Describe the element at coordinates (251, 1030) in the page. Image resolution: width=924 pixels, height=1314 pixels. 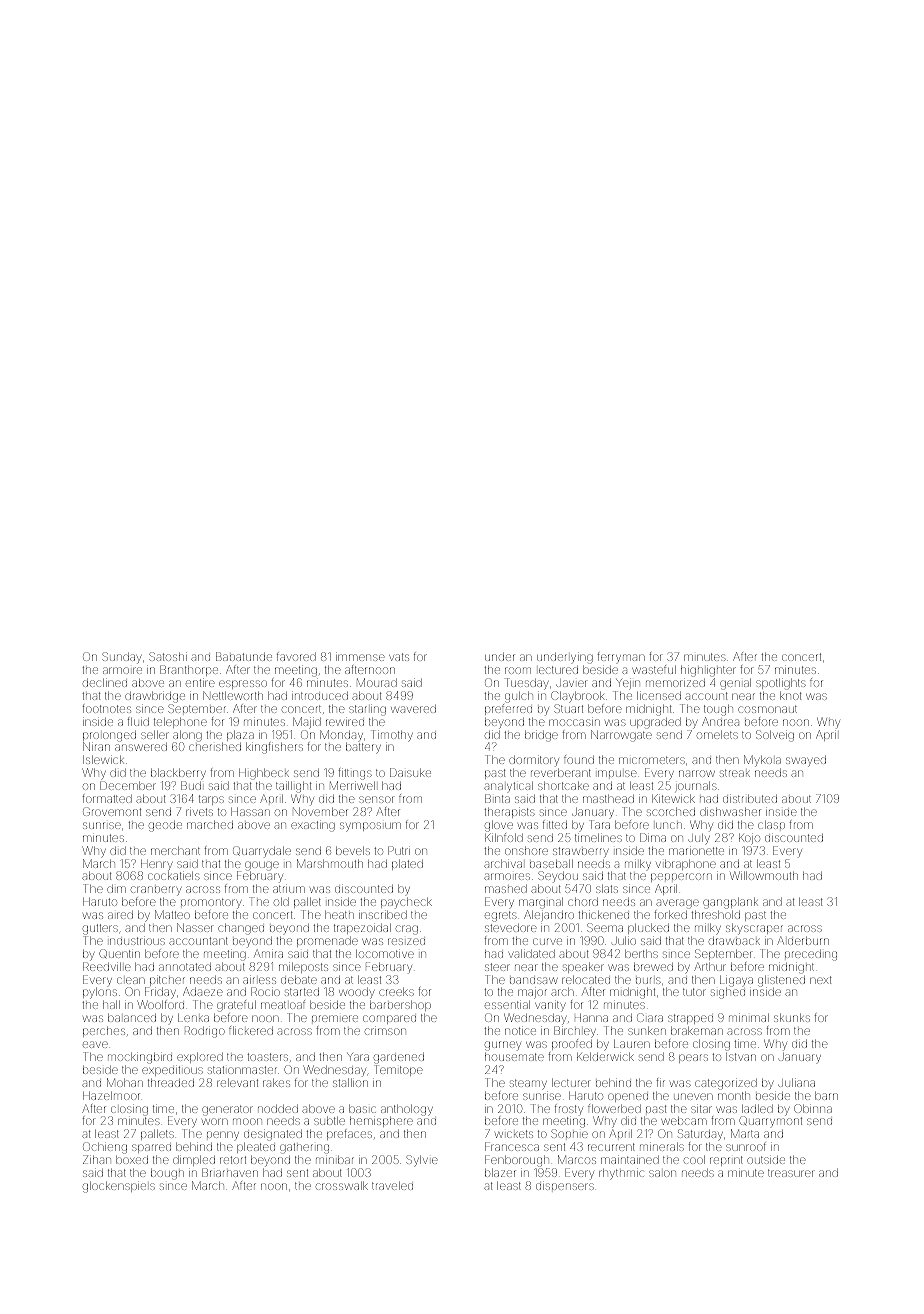
I see `flickered` at that location.
